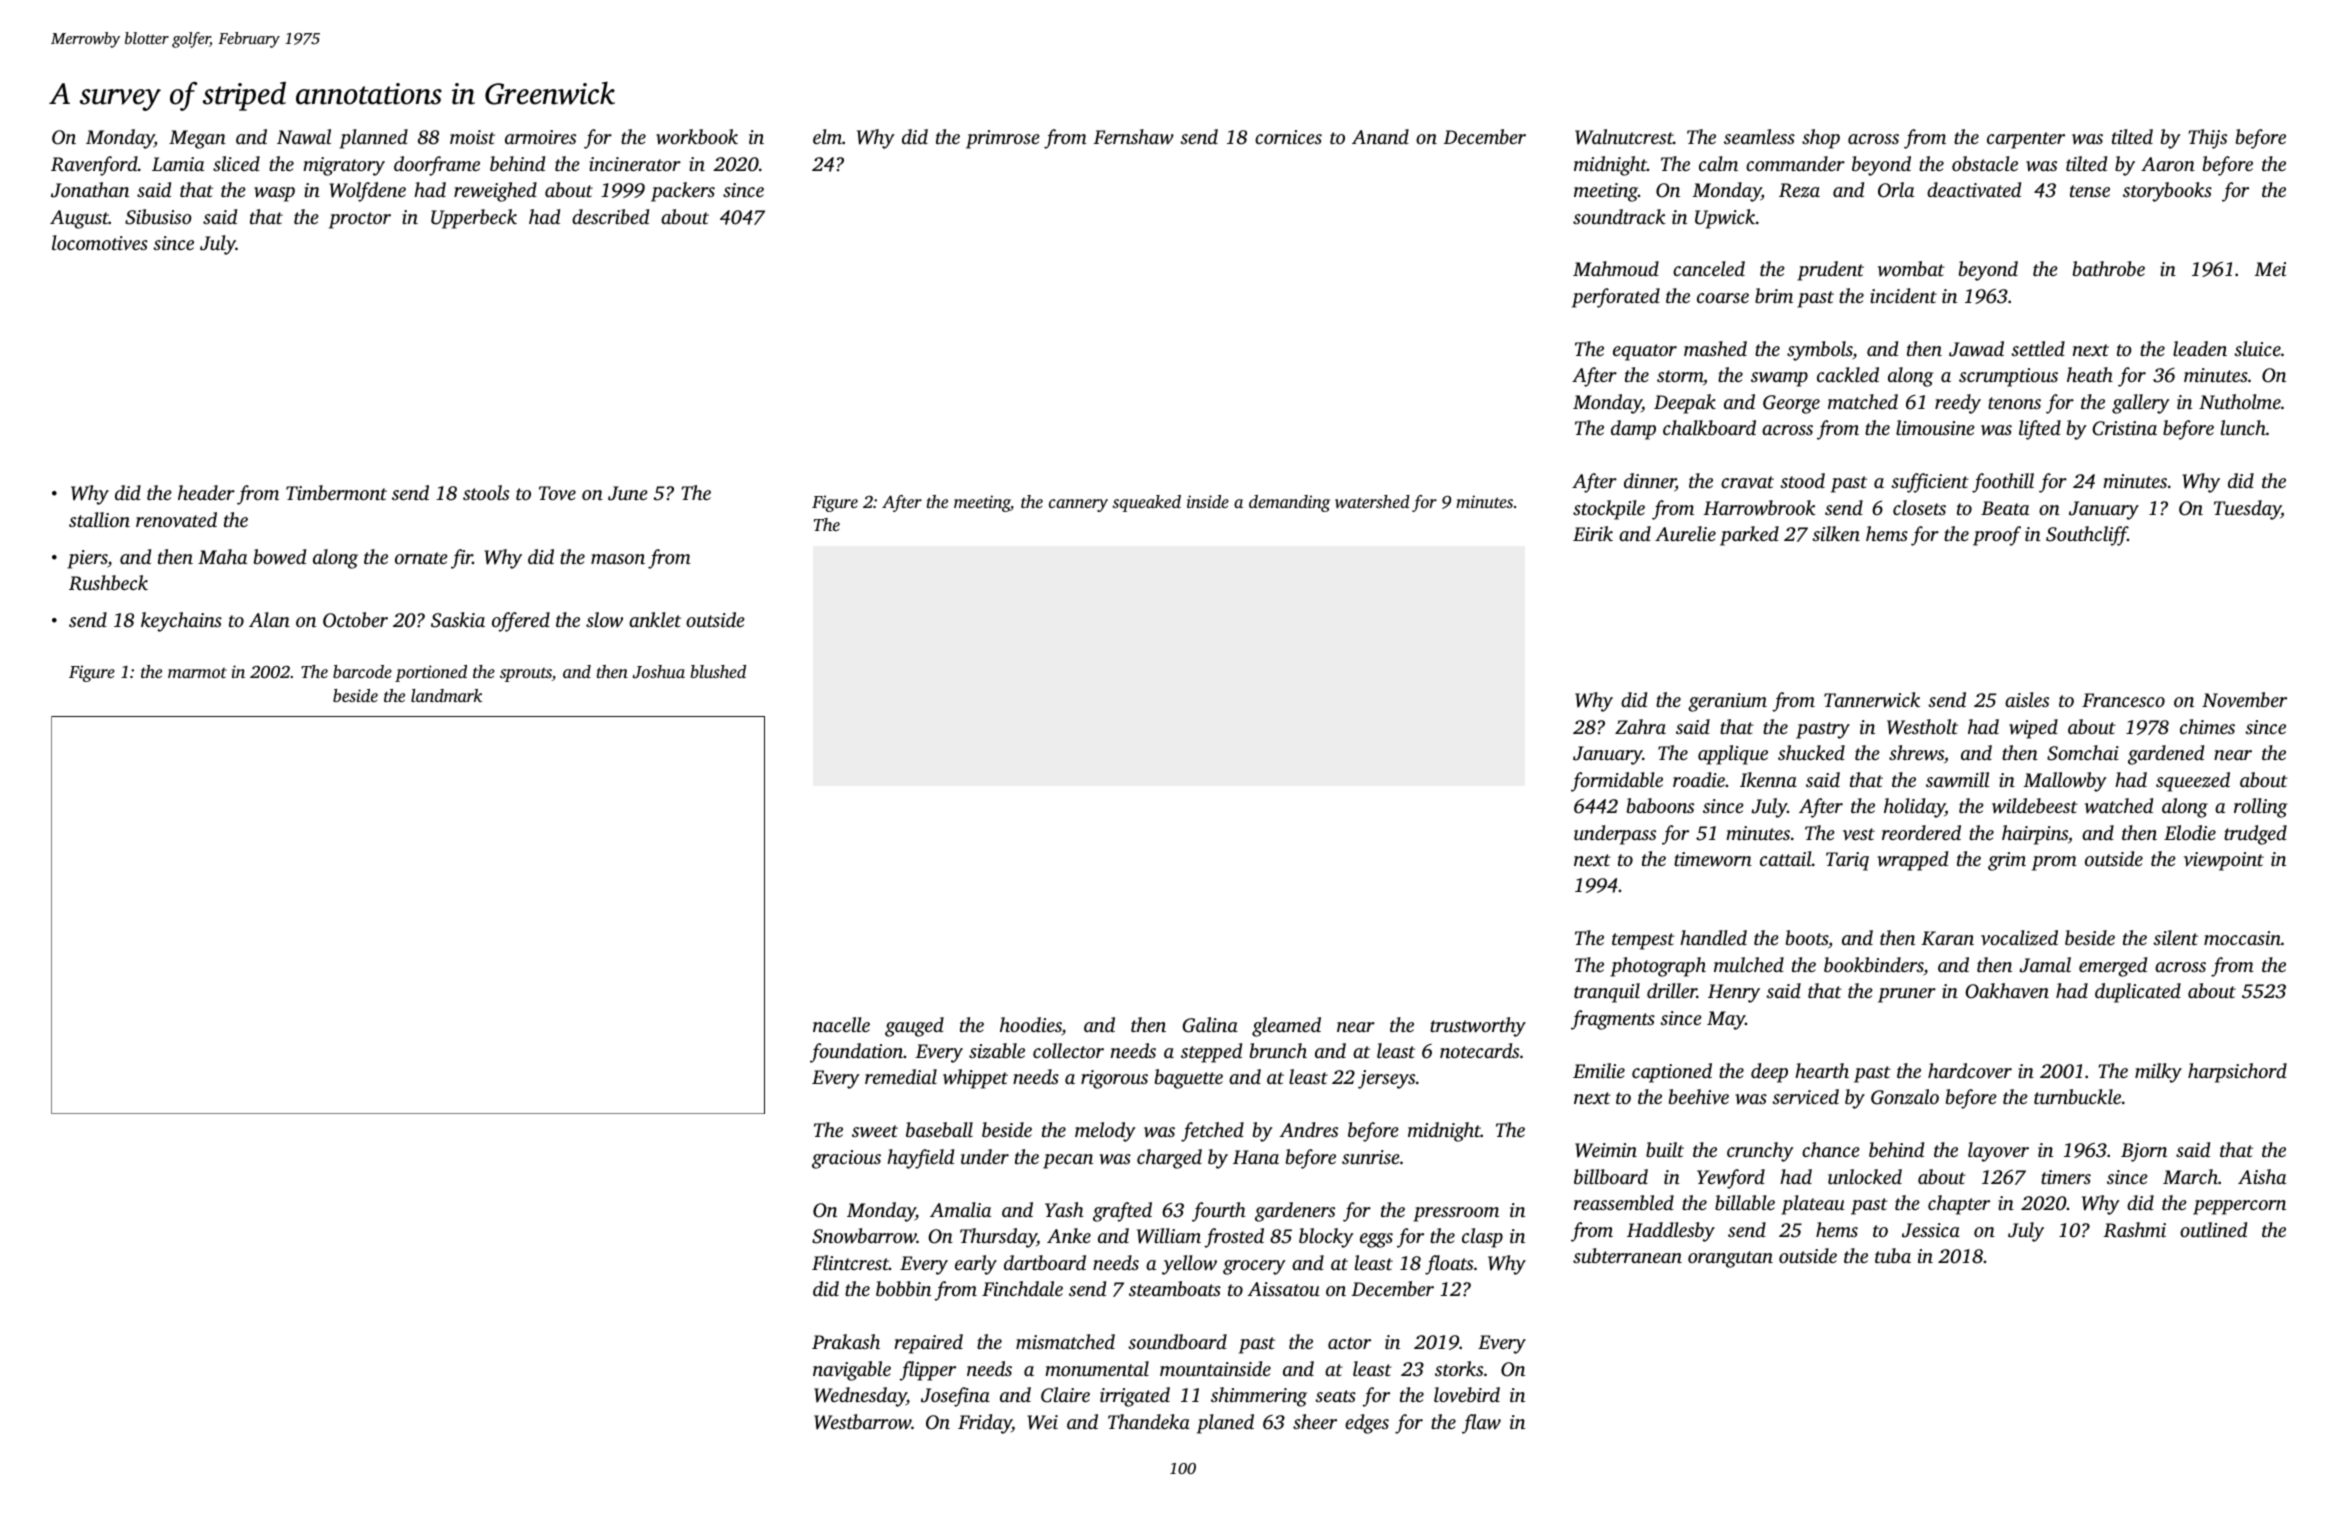 Image resolution: width=2338 pixels, height=1513 pixels. What do you see at coordinates (181, 622) in the screenshot?
I see `keychains` at bounding box center [181, 622].
